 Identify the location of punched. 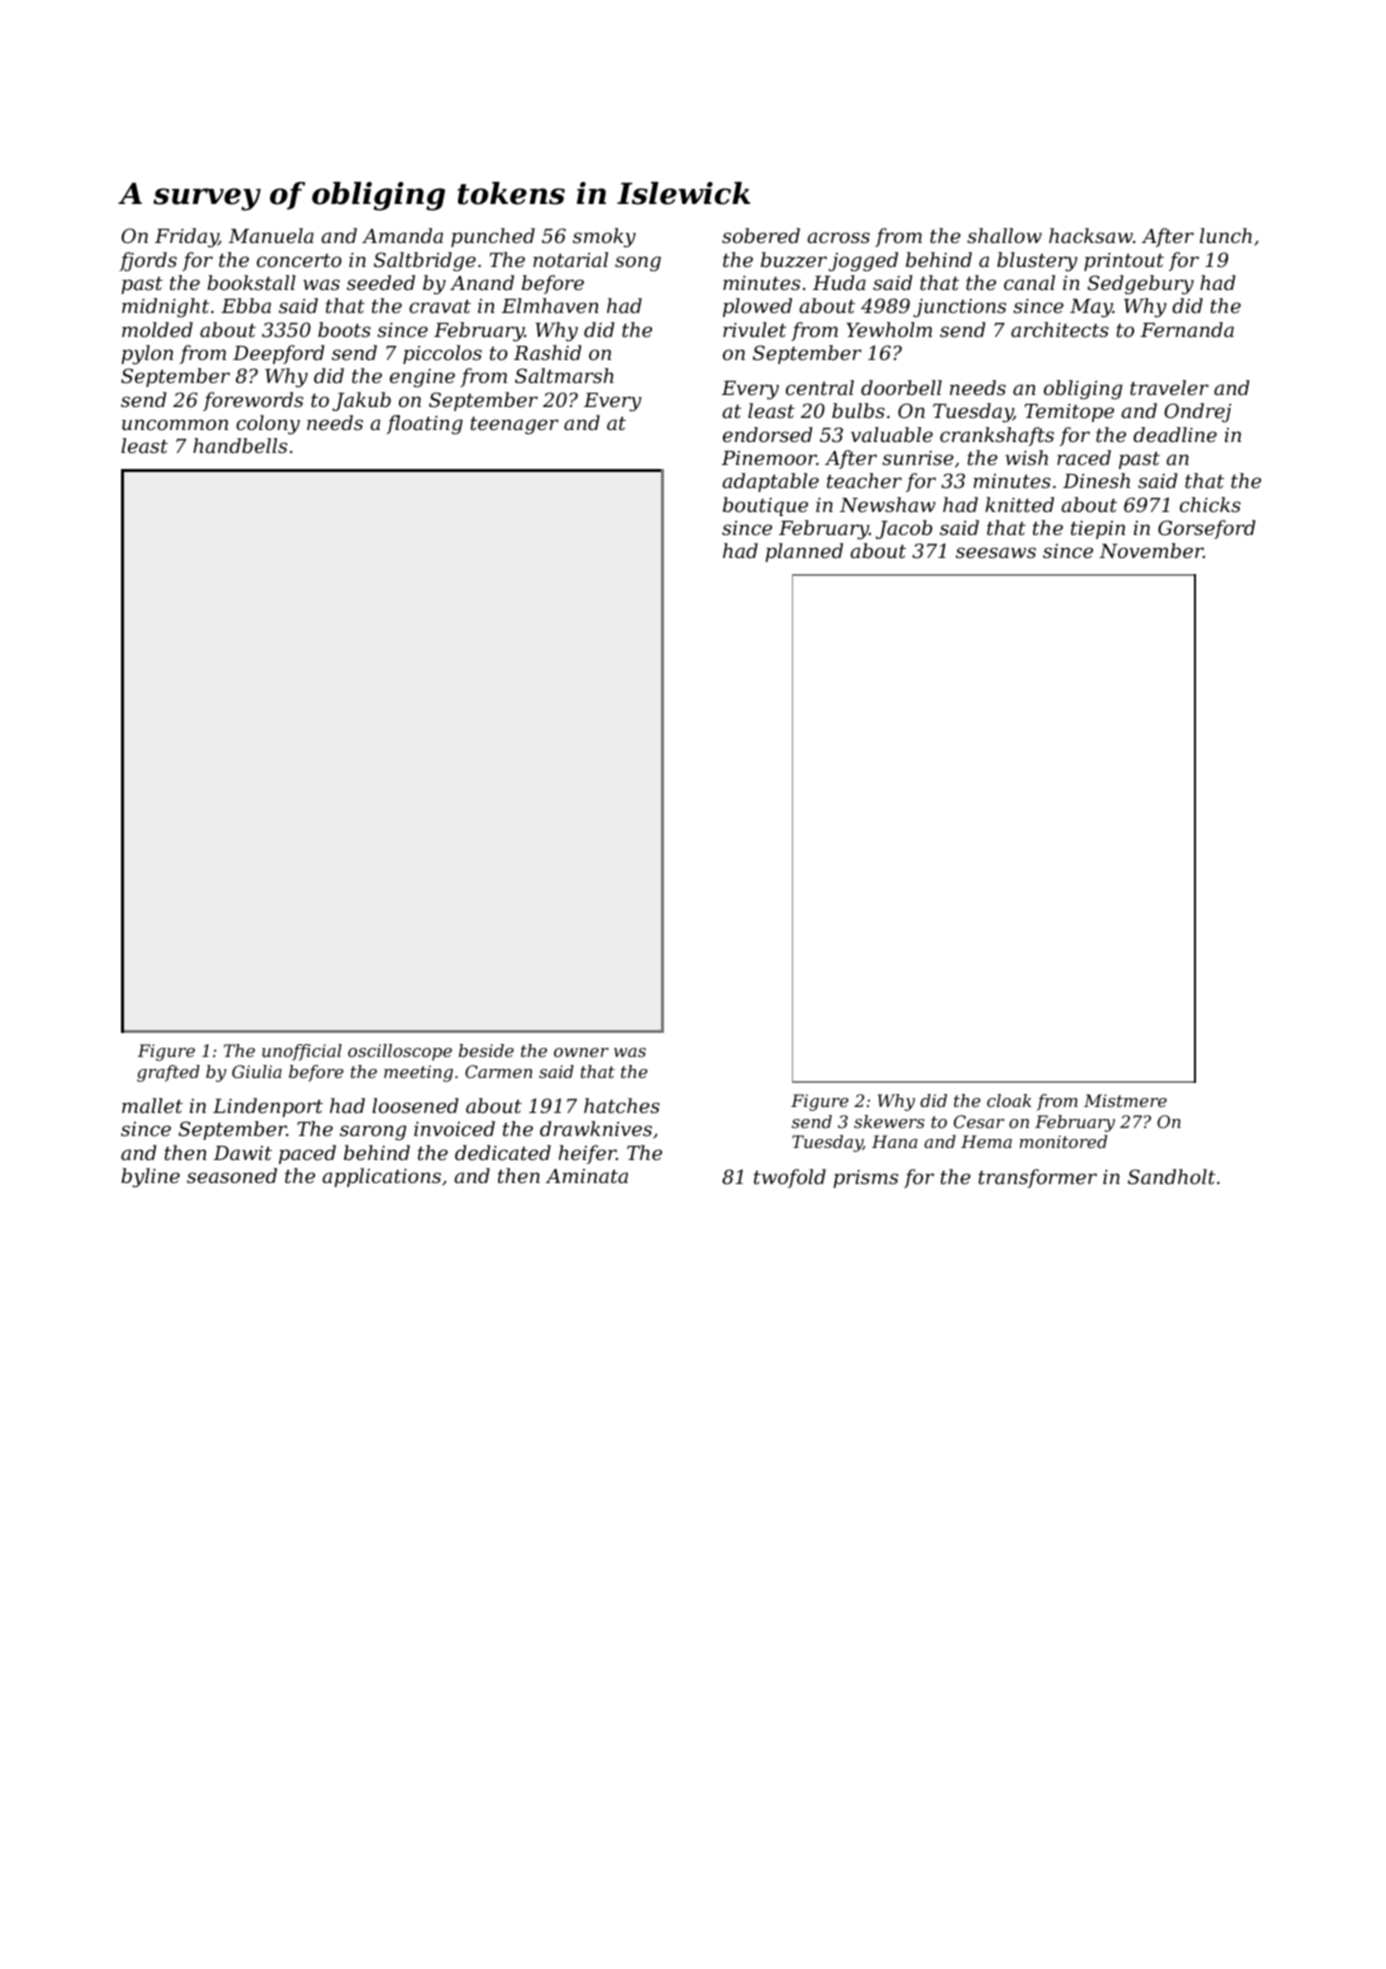
(493, 237).
